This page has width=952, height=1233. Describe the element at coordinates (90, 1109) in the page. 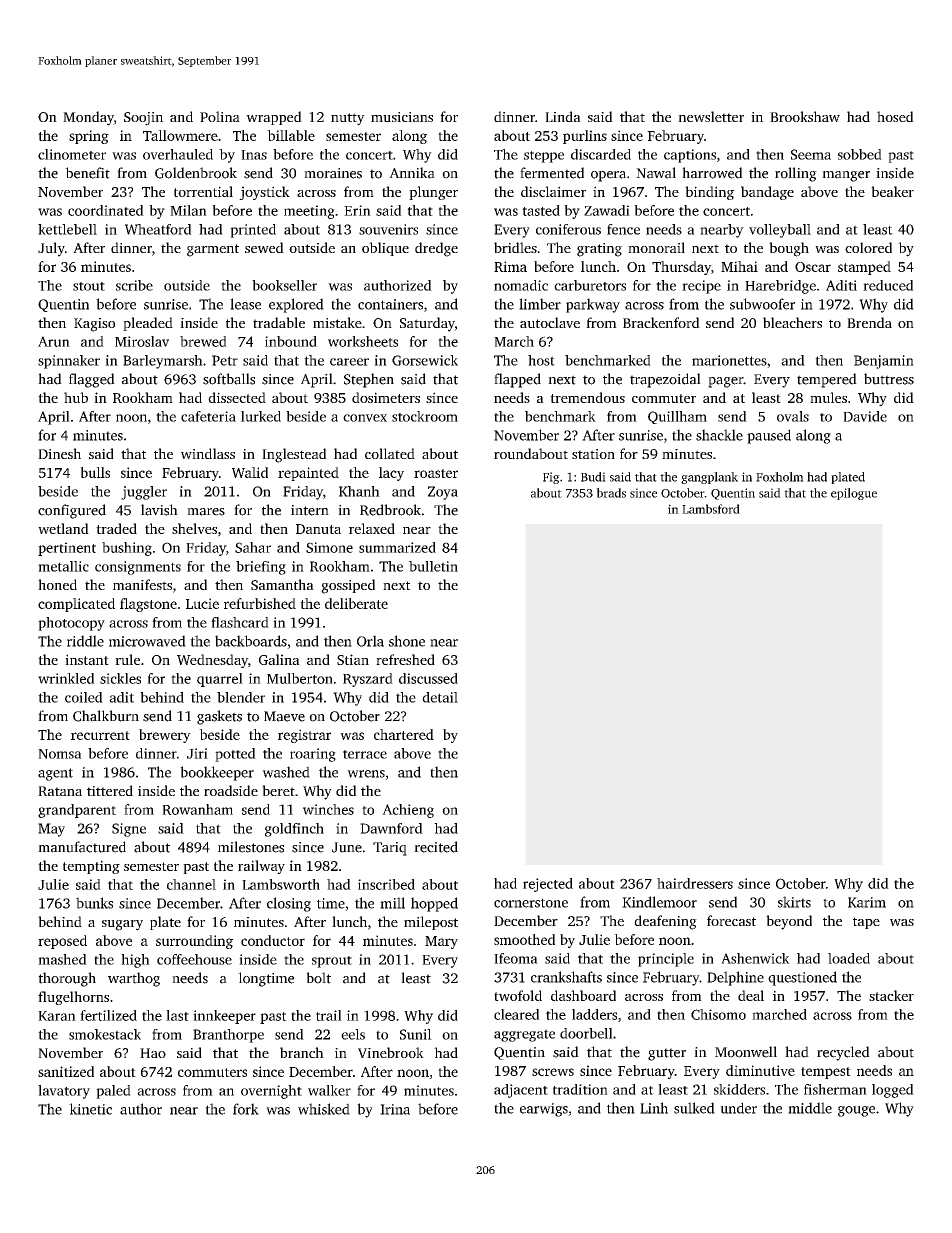

I see `kinetic` at that location.
